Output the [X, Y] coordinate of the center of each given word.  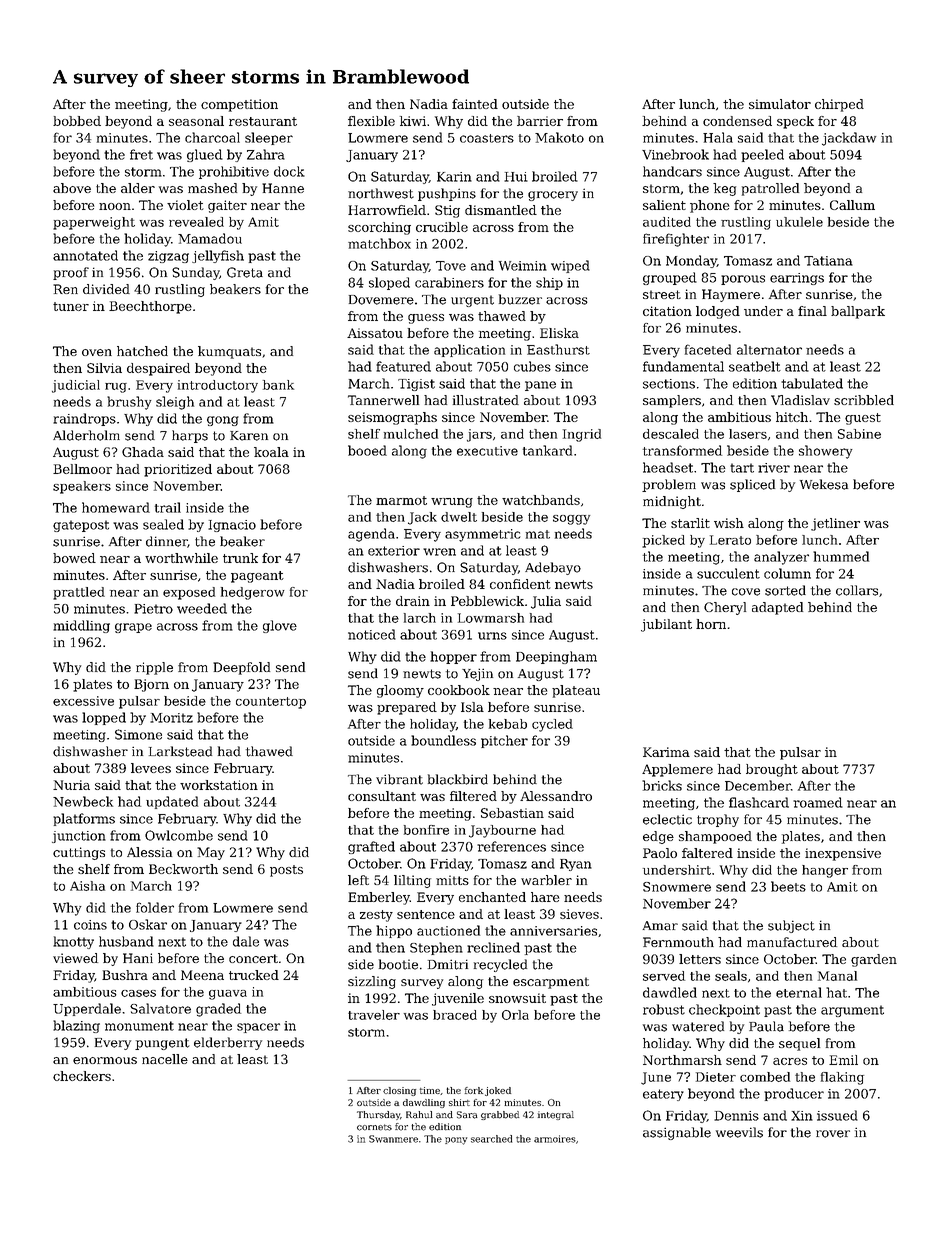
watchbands [541, 500]
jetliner [835, 524]
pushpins [447, 194]
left [358, 880]
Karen [249, 436]
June [656, 1078]
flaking [842, 1078]
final [812, 311]
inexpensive [843, 854]
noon [115, 206]
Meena [202, 975]
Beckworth [183, 869]
